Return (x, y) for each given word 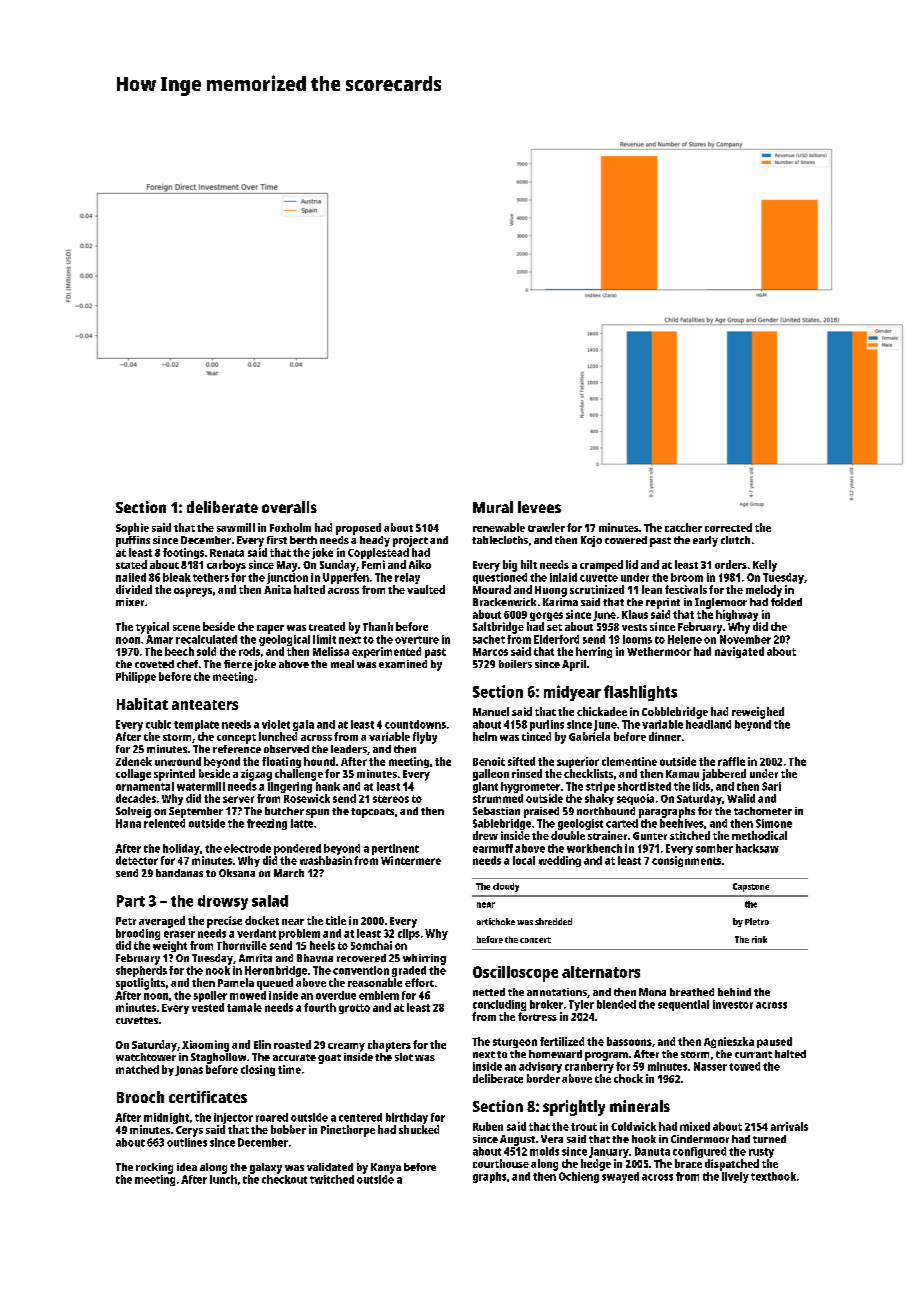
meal (342, 664)
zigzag (256, 775)
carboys (226, 566)
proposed (358, 529)
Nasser (710, 1066)
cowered (626, 540)
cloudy (506, 887)
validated (330, 1167)
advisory (540, 1067)
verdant (256, 933)
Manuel (491, 711)
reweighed (758, 713)
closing (258, 1070)
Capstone (751, 887)
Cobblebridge (675, 713)
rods (249, 651)
